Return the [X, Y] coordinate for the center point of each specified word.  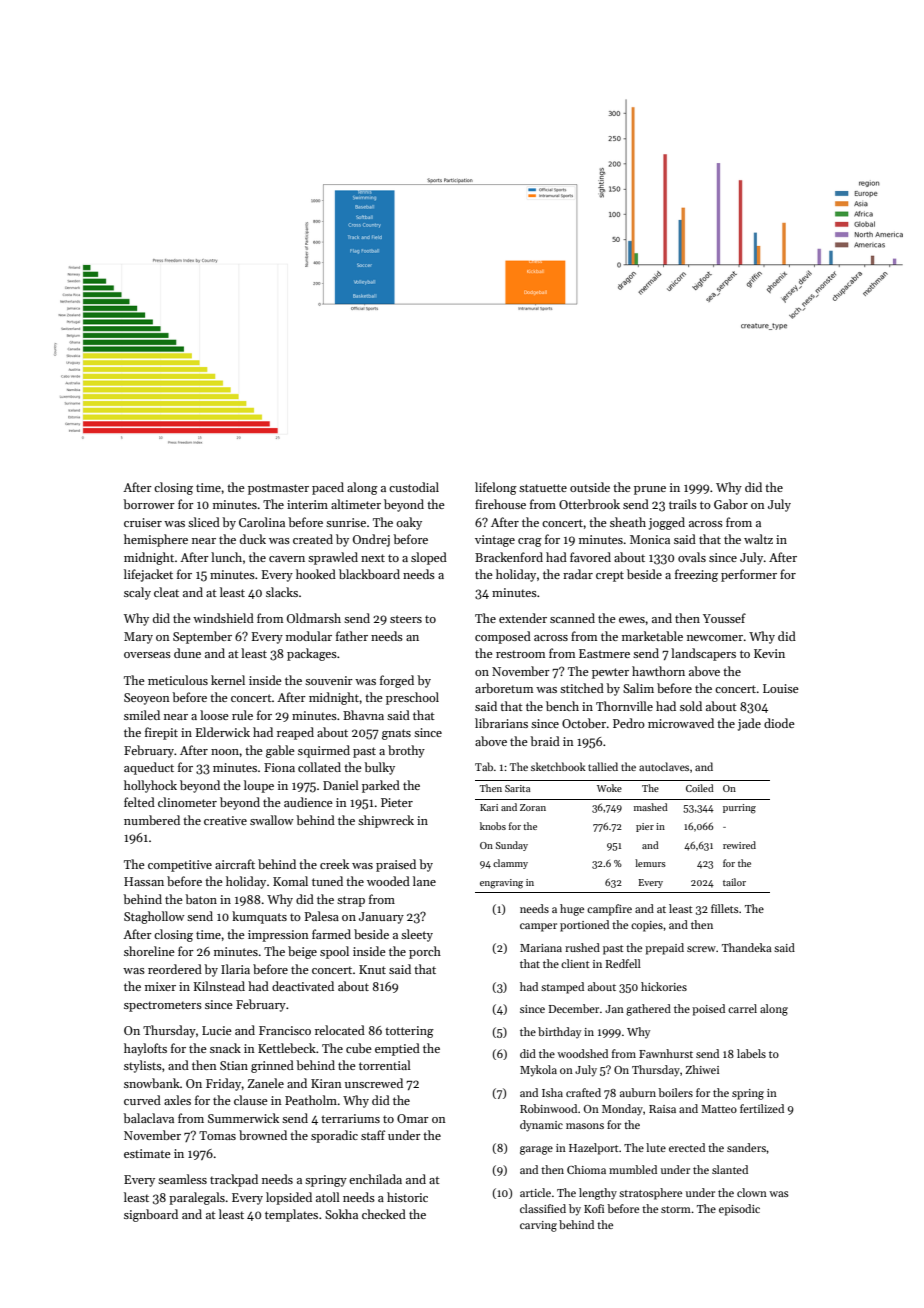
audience [308, 802]
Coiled [700, 788]
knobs [493, 826]
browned [263, 1135]
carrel [742, 1008]
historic [407, 1197]
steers [406, 619]
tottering [409, 1032]
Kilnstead [219, 986]
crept [610, 576]
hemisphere [156, 540]
